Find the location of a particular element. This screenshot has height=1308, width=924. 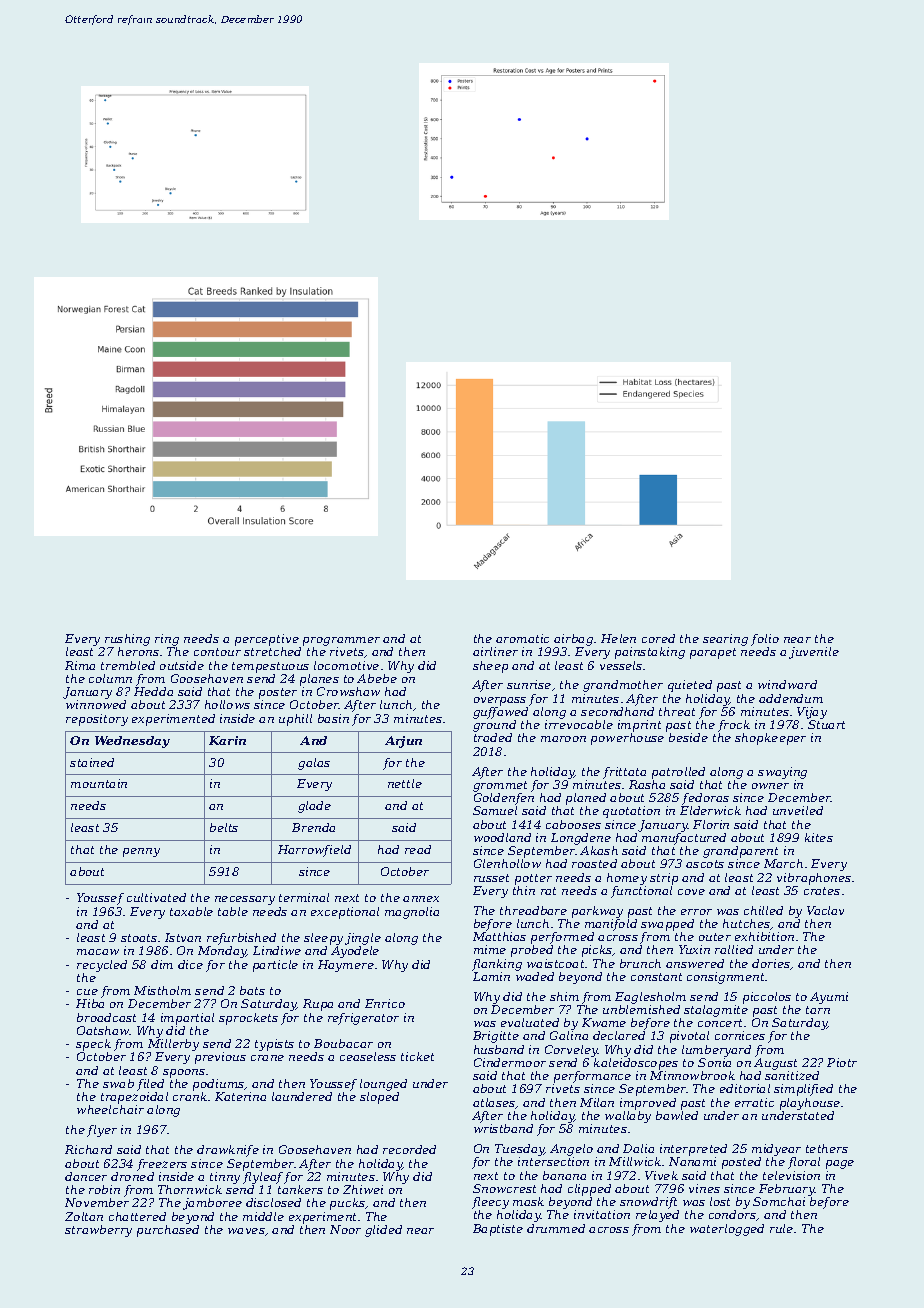

ceaseless is located at coordinates (368, 1056).
